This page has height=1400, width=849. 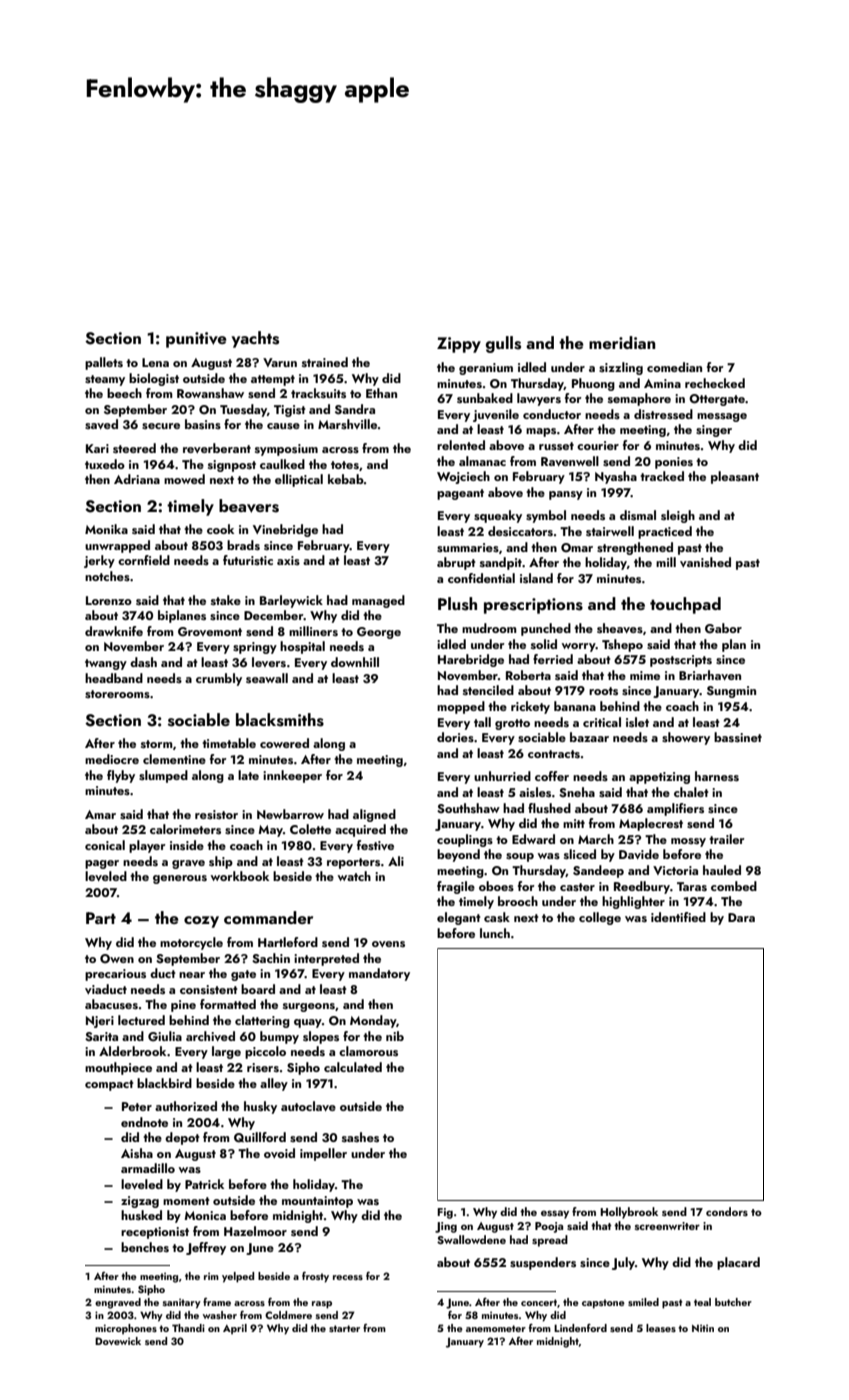 What do you see at coordinates (344, 1328) in the page?
I see `starter` at bounding box center [344, 1328].
